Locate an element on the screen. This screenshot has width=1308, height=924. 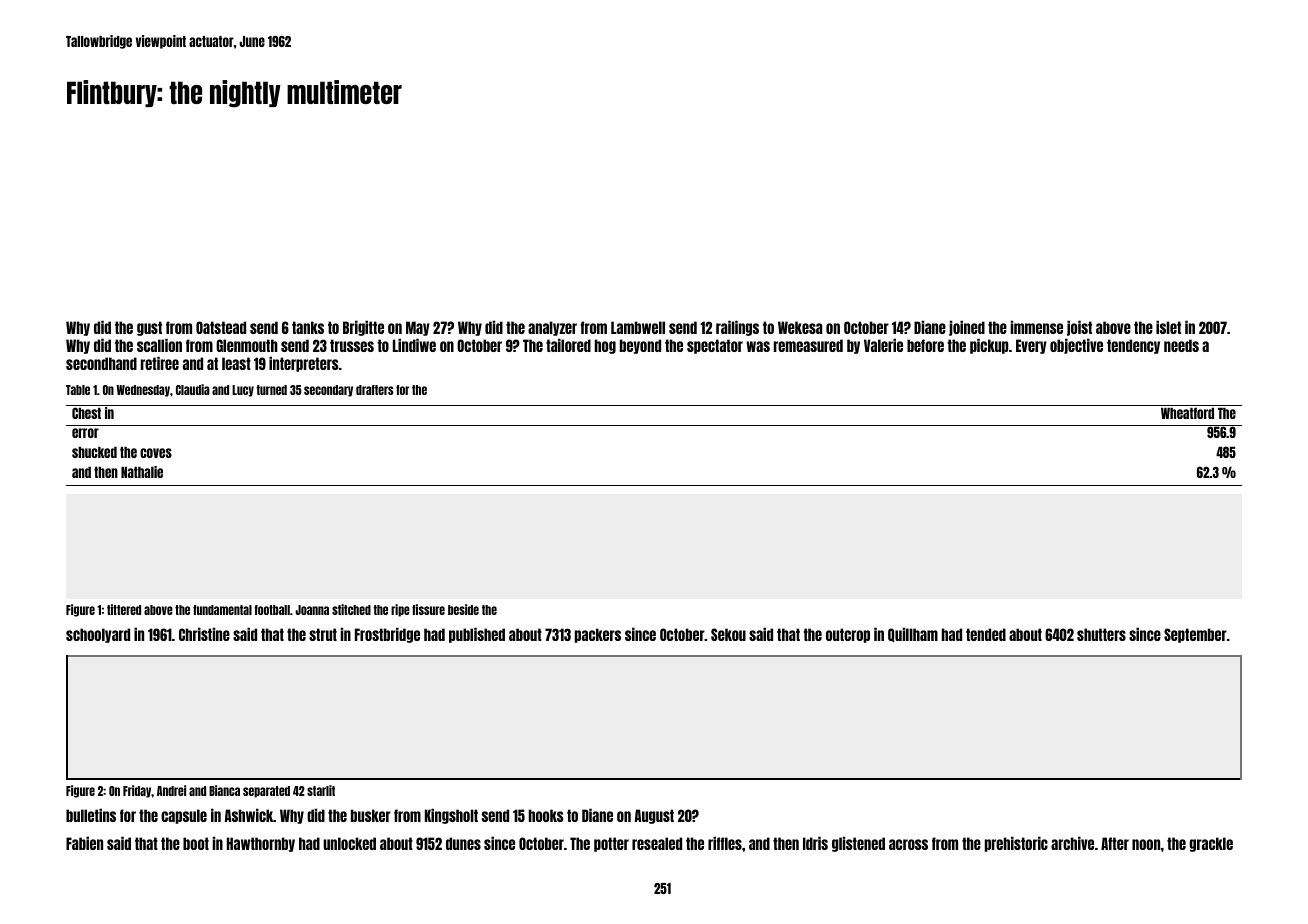
coves is located at coordinates (156, 453).
